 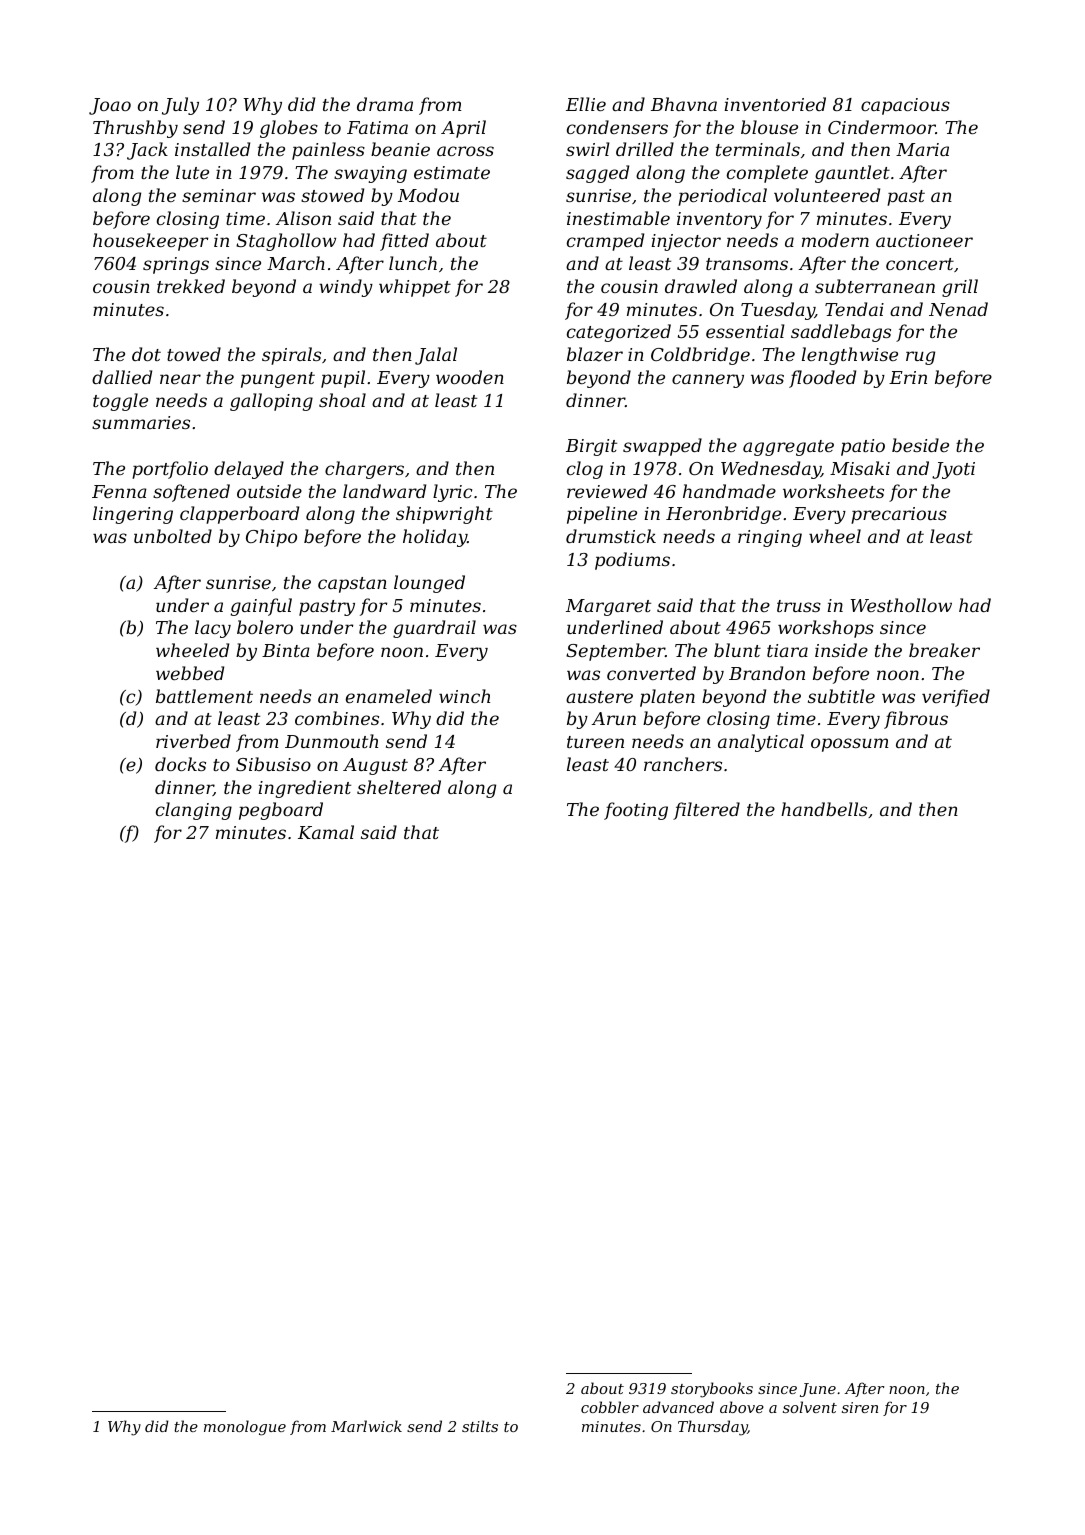 What do you see at coordinates (429, 584) in the screenshot?
I see `lounged` at bounding box center [429, 584].
